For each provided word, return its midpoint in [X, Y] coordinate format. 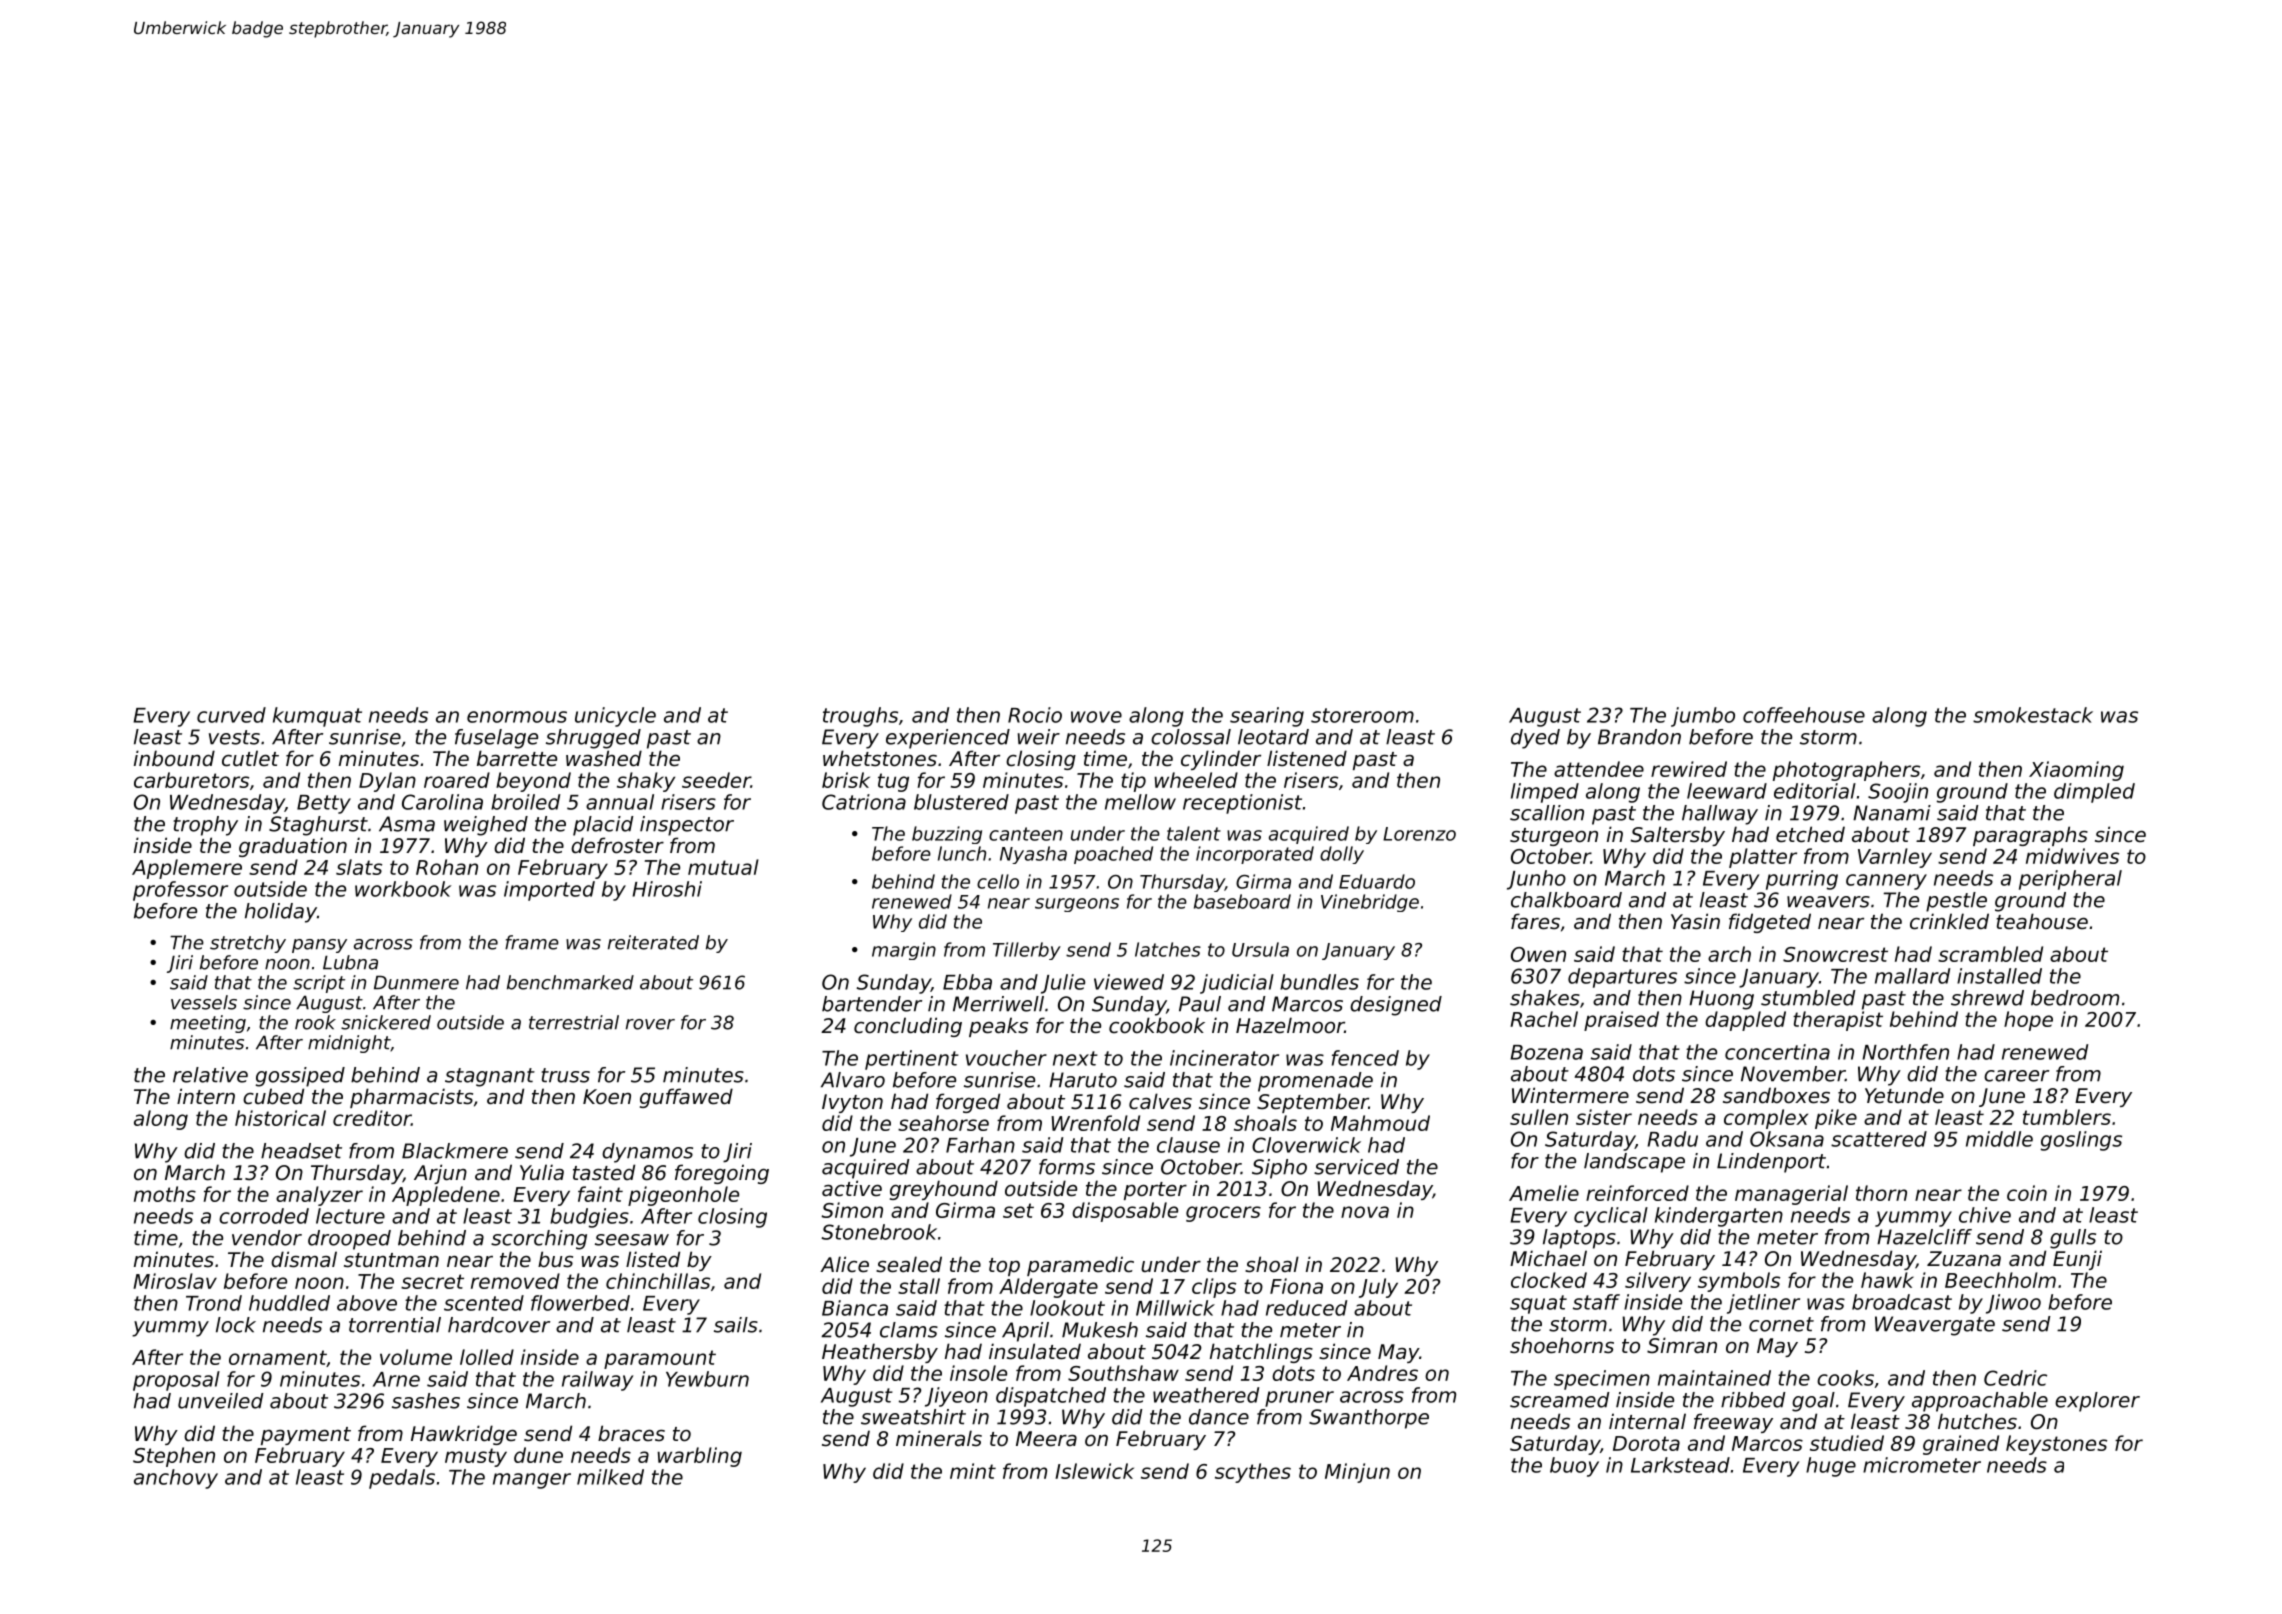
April [1025, 1332]
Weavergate [1935, 1326]
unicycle [615, 717]
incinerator [1224, 1058]
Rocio [1035, 715]
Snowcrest [1835, 954]
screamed [1560, 1400]
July [1378, 1288]
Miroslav [175, 1281]
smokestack [2033, 715]
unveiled [221, 1401]
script [319, 984]
